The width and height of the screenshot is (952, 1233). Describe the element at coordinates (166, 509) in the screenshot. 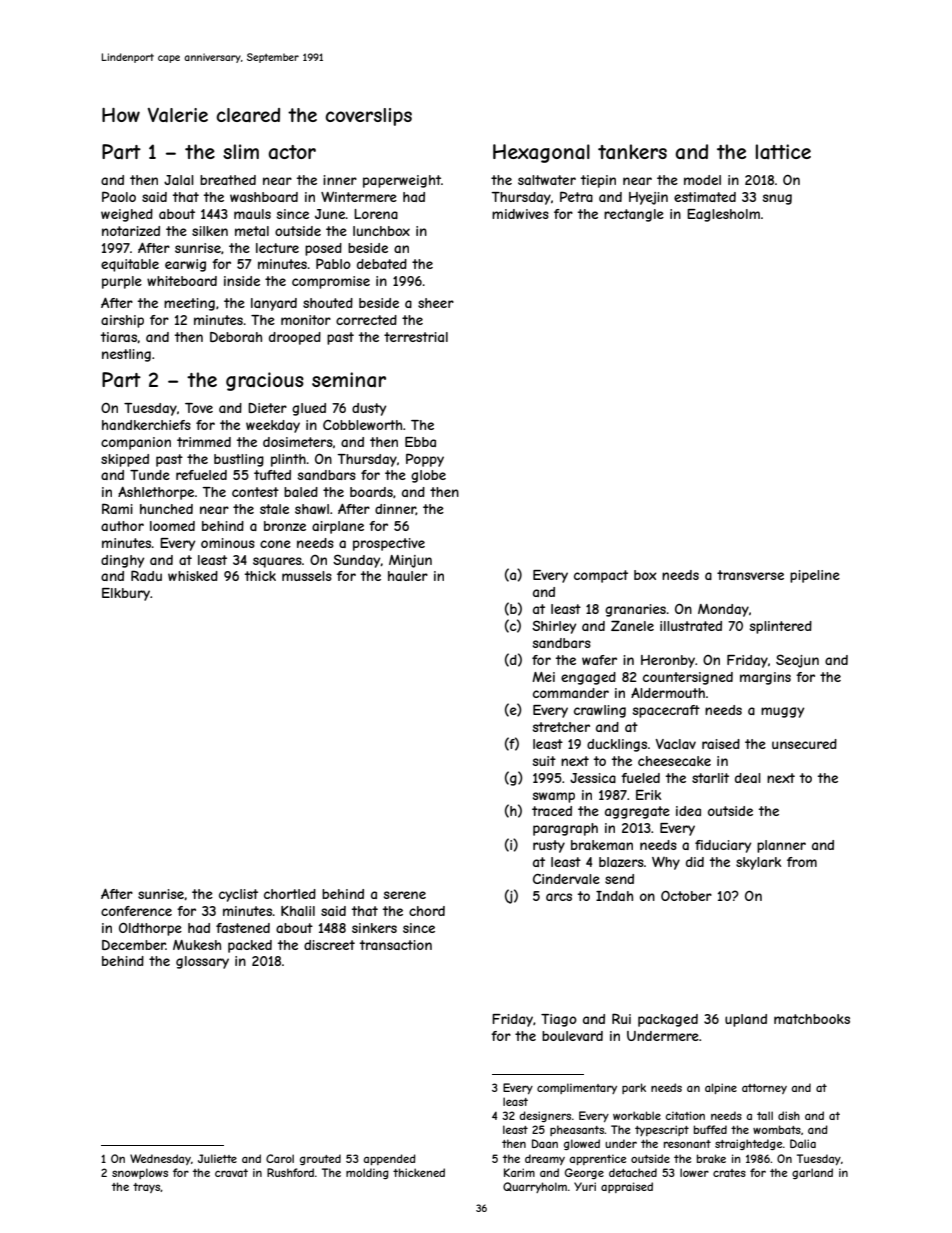

I see `hunched` at that location.
